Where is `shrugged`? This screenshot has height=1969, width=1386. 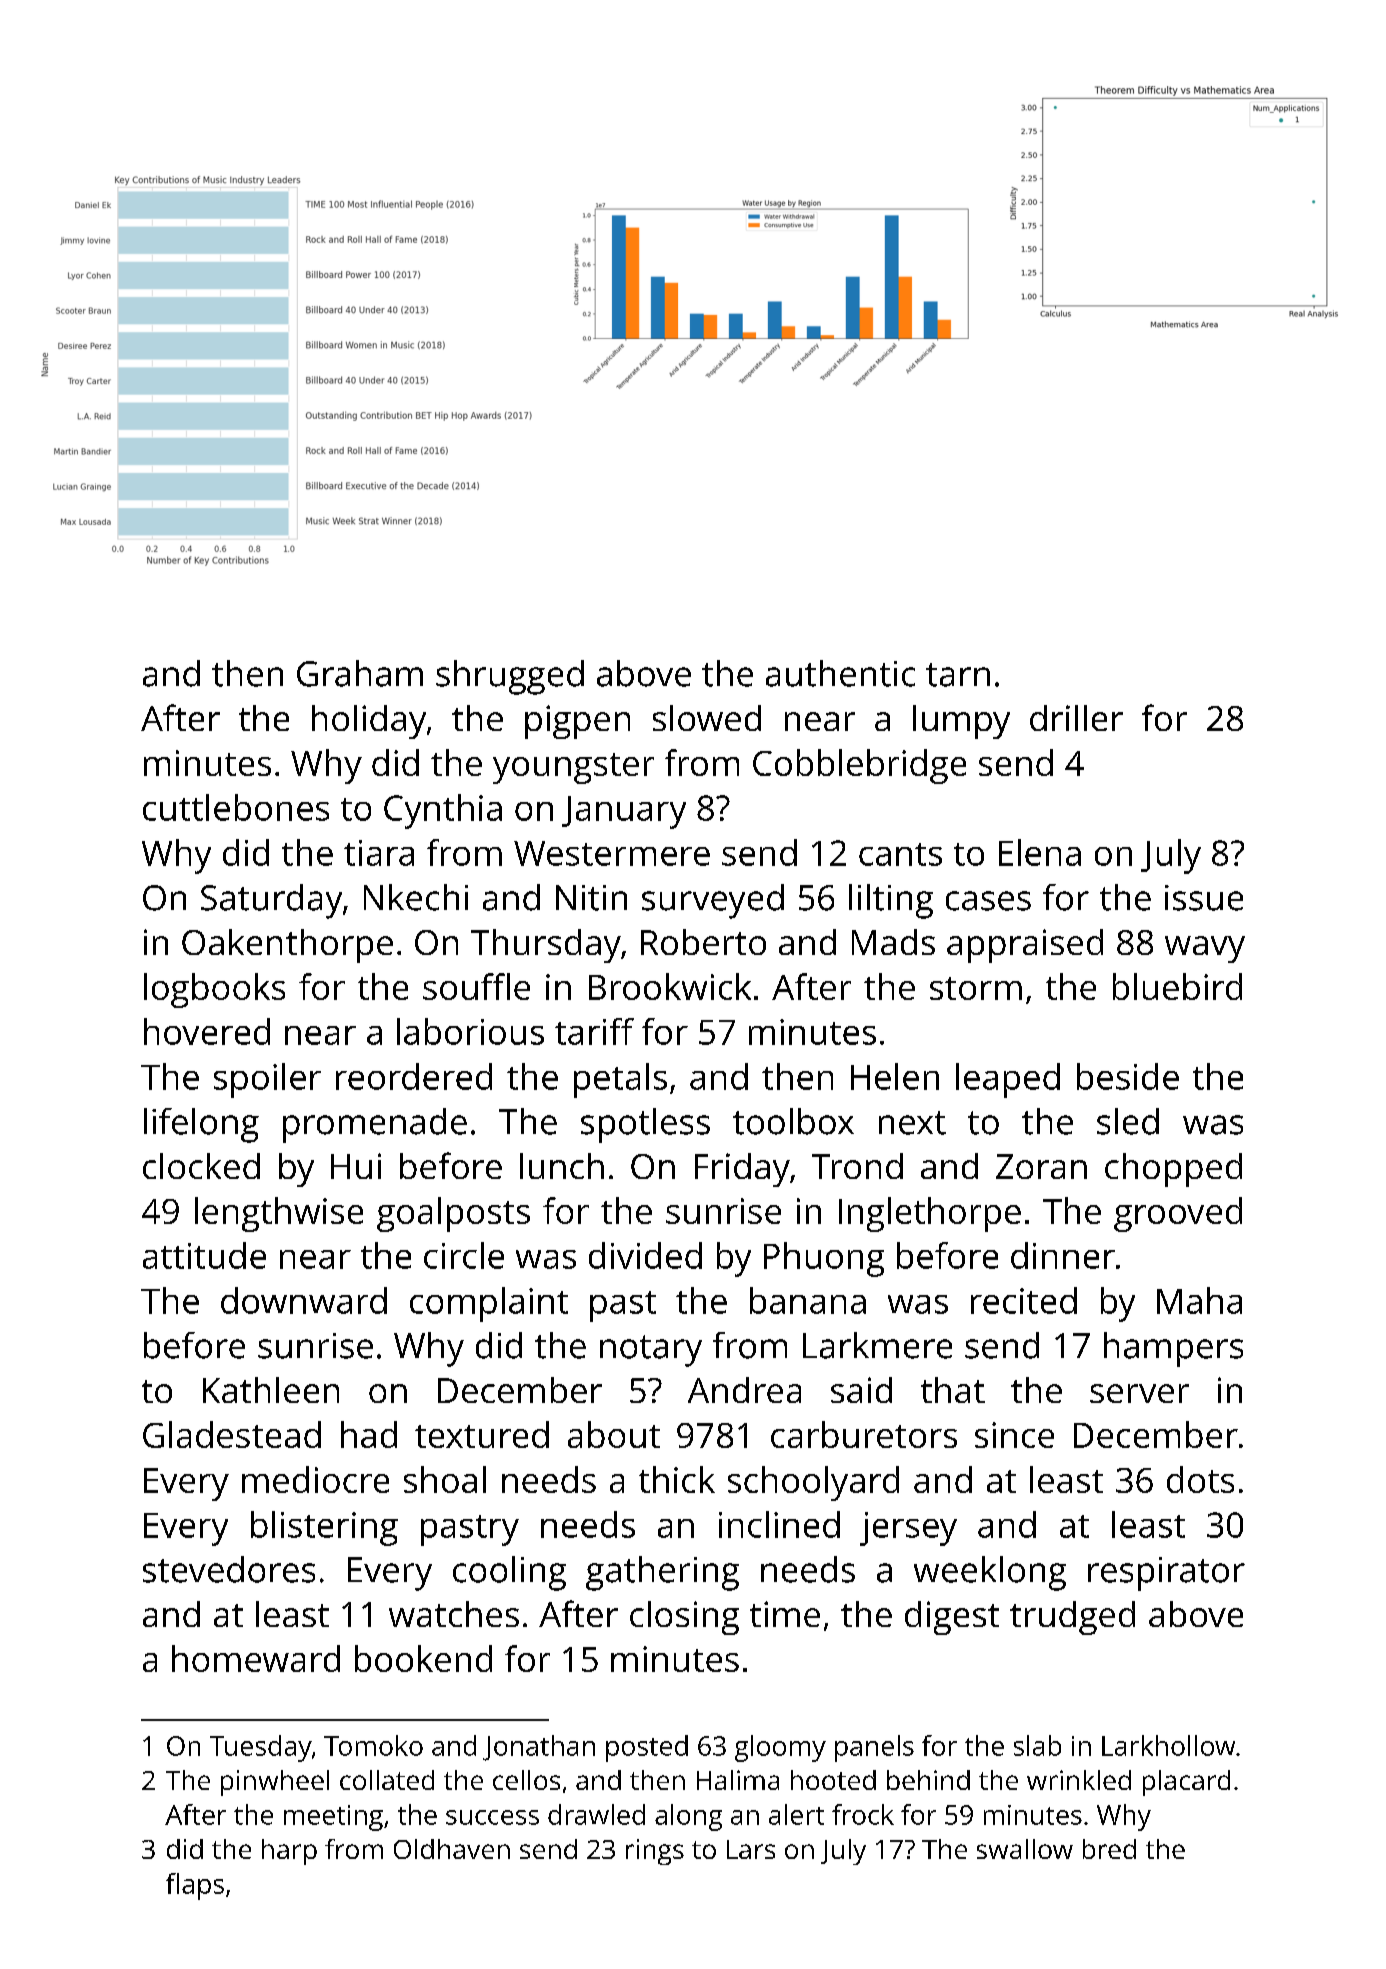 shrugged is located at coordinates (510, 677).
